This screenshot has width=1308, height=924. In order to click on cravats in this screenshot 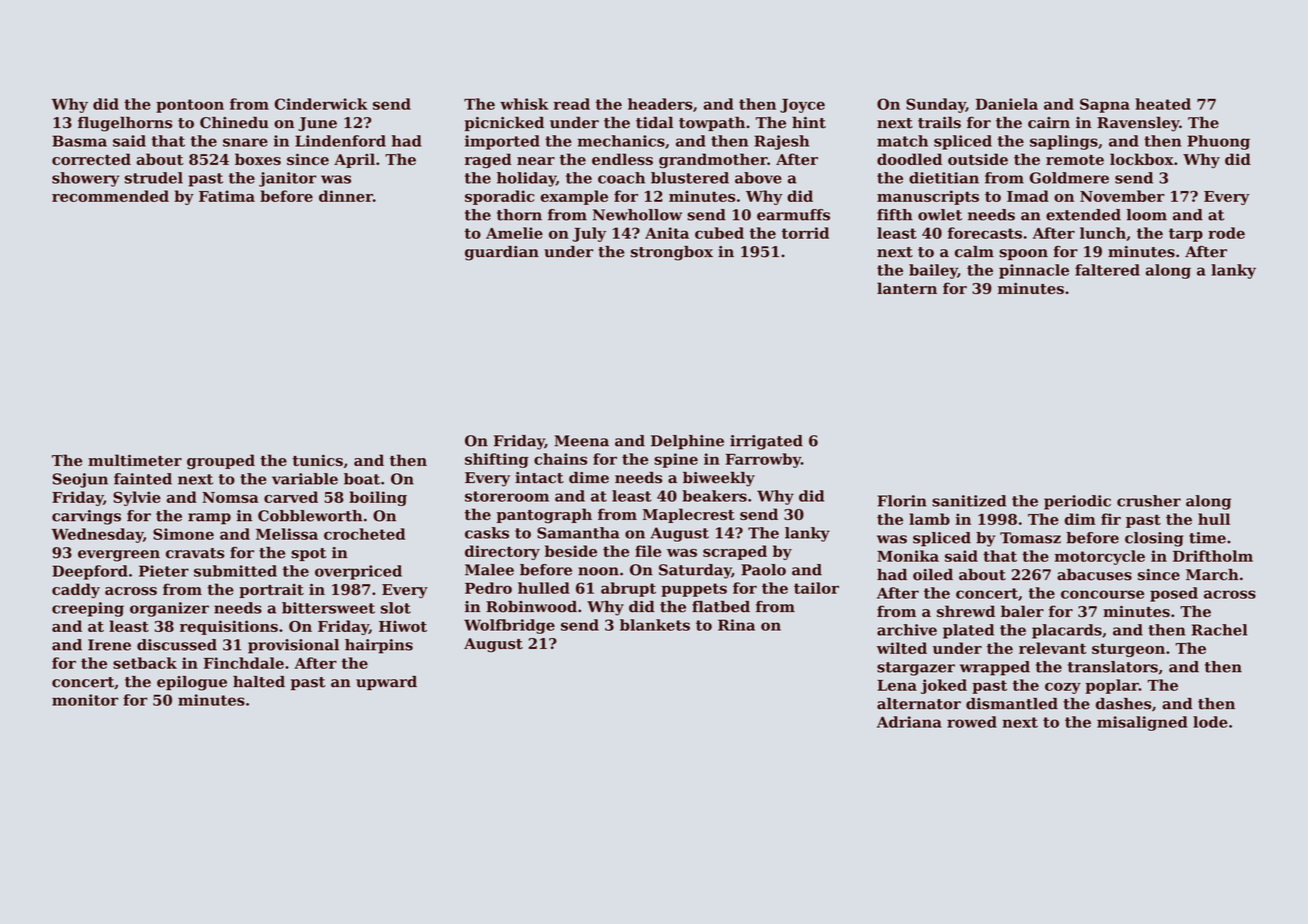, I will do `click(195, 553)`.
